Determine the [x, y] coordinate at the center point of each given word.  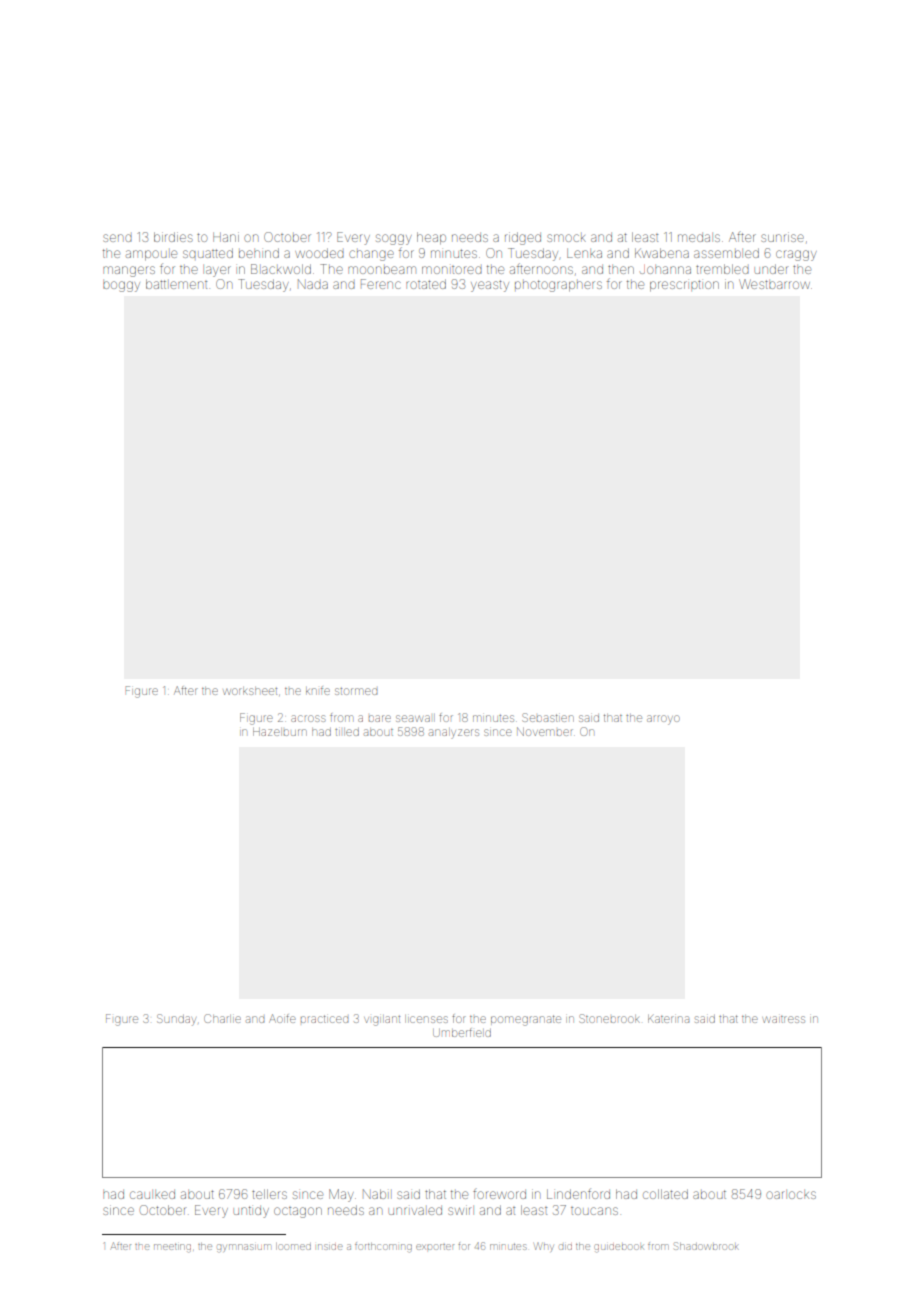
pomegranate [526, 1020]
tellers [269, 1194]
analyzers [454, 734]
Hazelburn [280, 732]
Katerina [668, 1019]
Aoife [282, 1018]
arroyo [663, 720]
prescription [684, 286]
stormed [356, 691]
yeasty [490, 286]
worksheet [250, 691]
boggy [121, 286]
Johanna [665, 269]
